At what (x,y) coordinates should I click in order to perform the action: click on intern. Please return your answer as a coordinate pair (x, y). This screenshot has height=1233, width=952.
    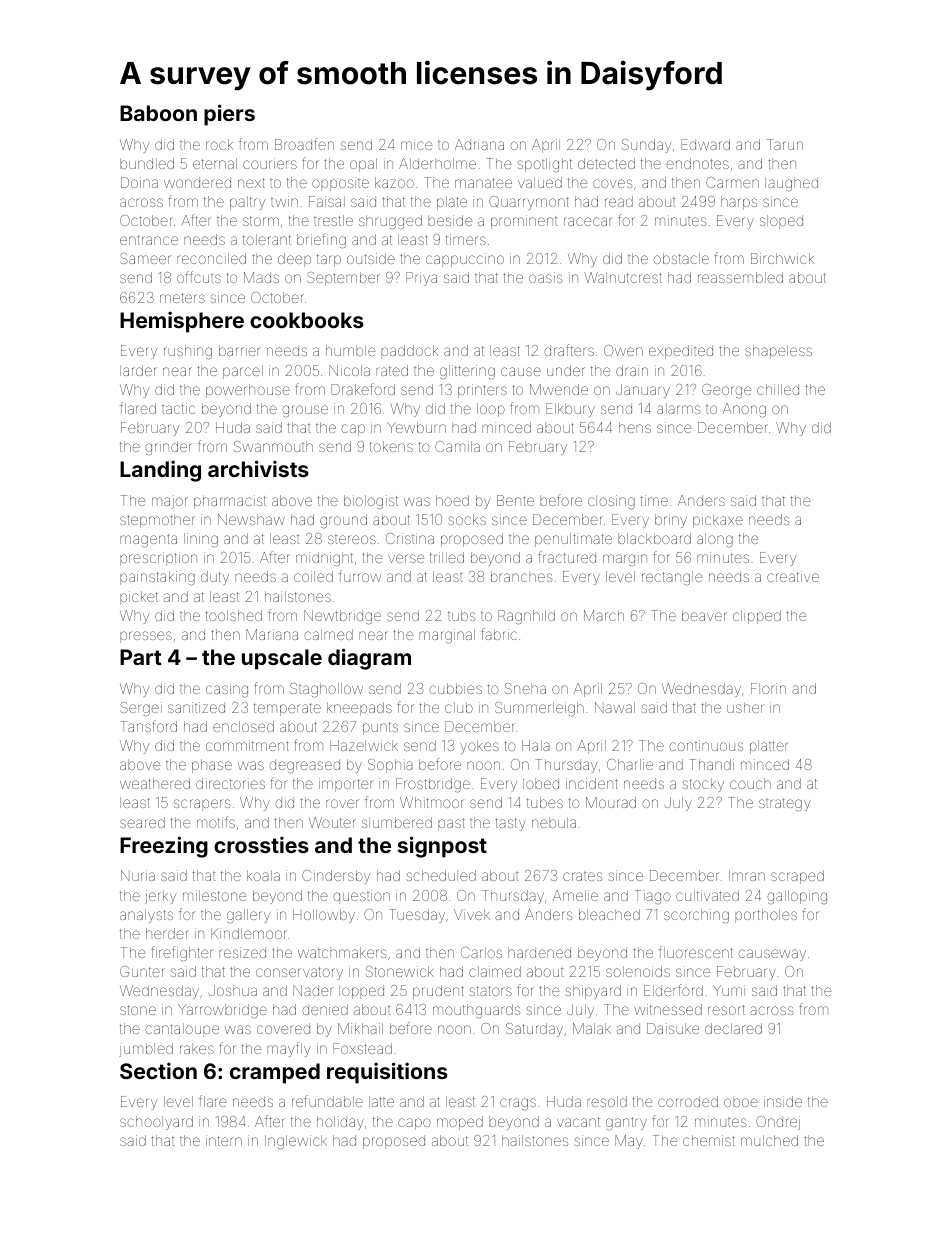
    Looking at the image, I should click on (224, 1140).
